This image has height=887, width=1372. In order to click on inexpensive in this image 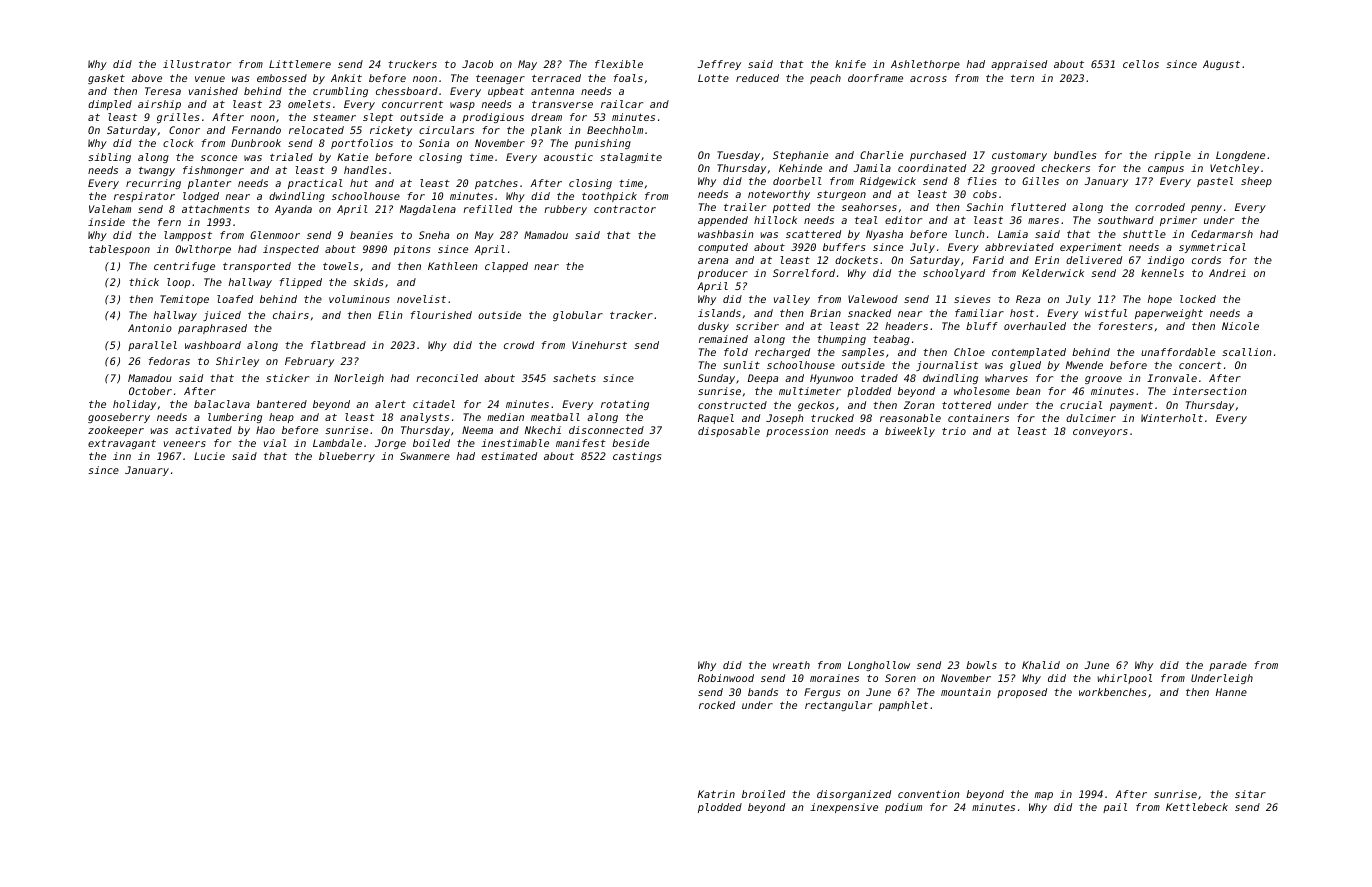, I will do `click(844, 808)`.
